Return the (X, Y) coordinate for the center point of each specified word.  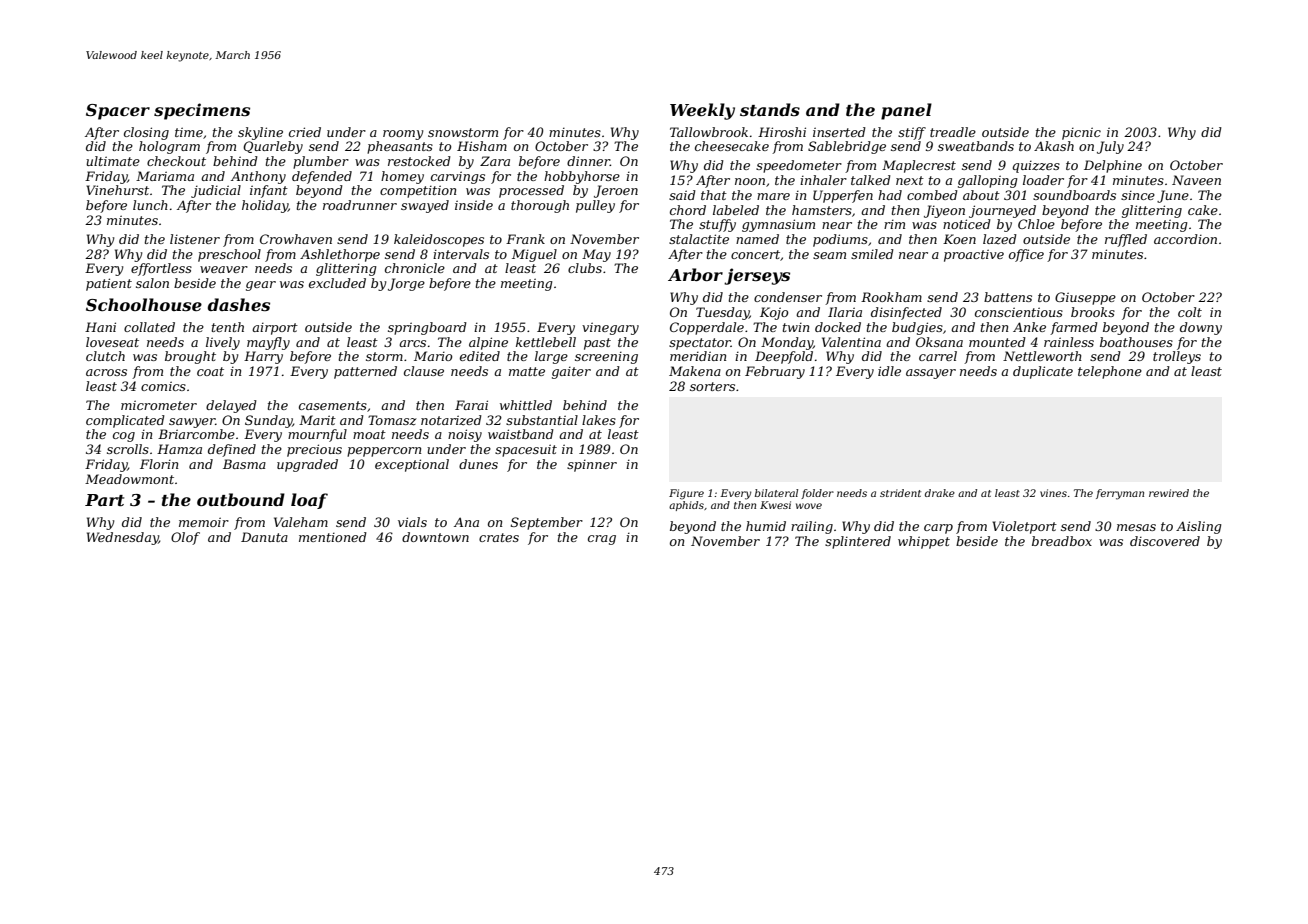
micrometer (159, 405)
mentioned (333, 537)
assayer (931, 374)
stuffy (717, 225)
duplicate (1043, 372)
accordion (1185, 239)
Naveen (1196, 180)
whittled (526, 405)
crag (602, 540)
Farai (471, 405)
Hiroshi (782, 132)
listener (195, 239)
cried (305, 132)
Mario (433, 356)
